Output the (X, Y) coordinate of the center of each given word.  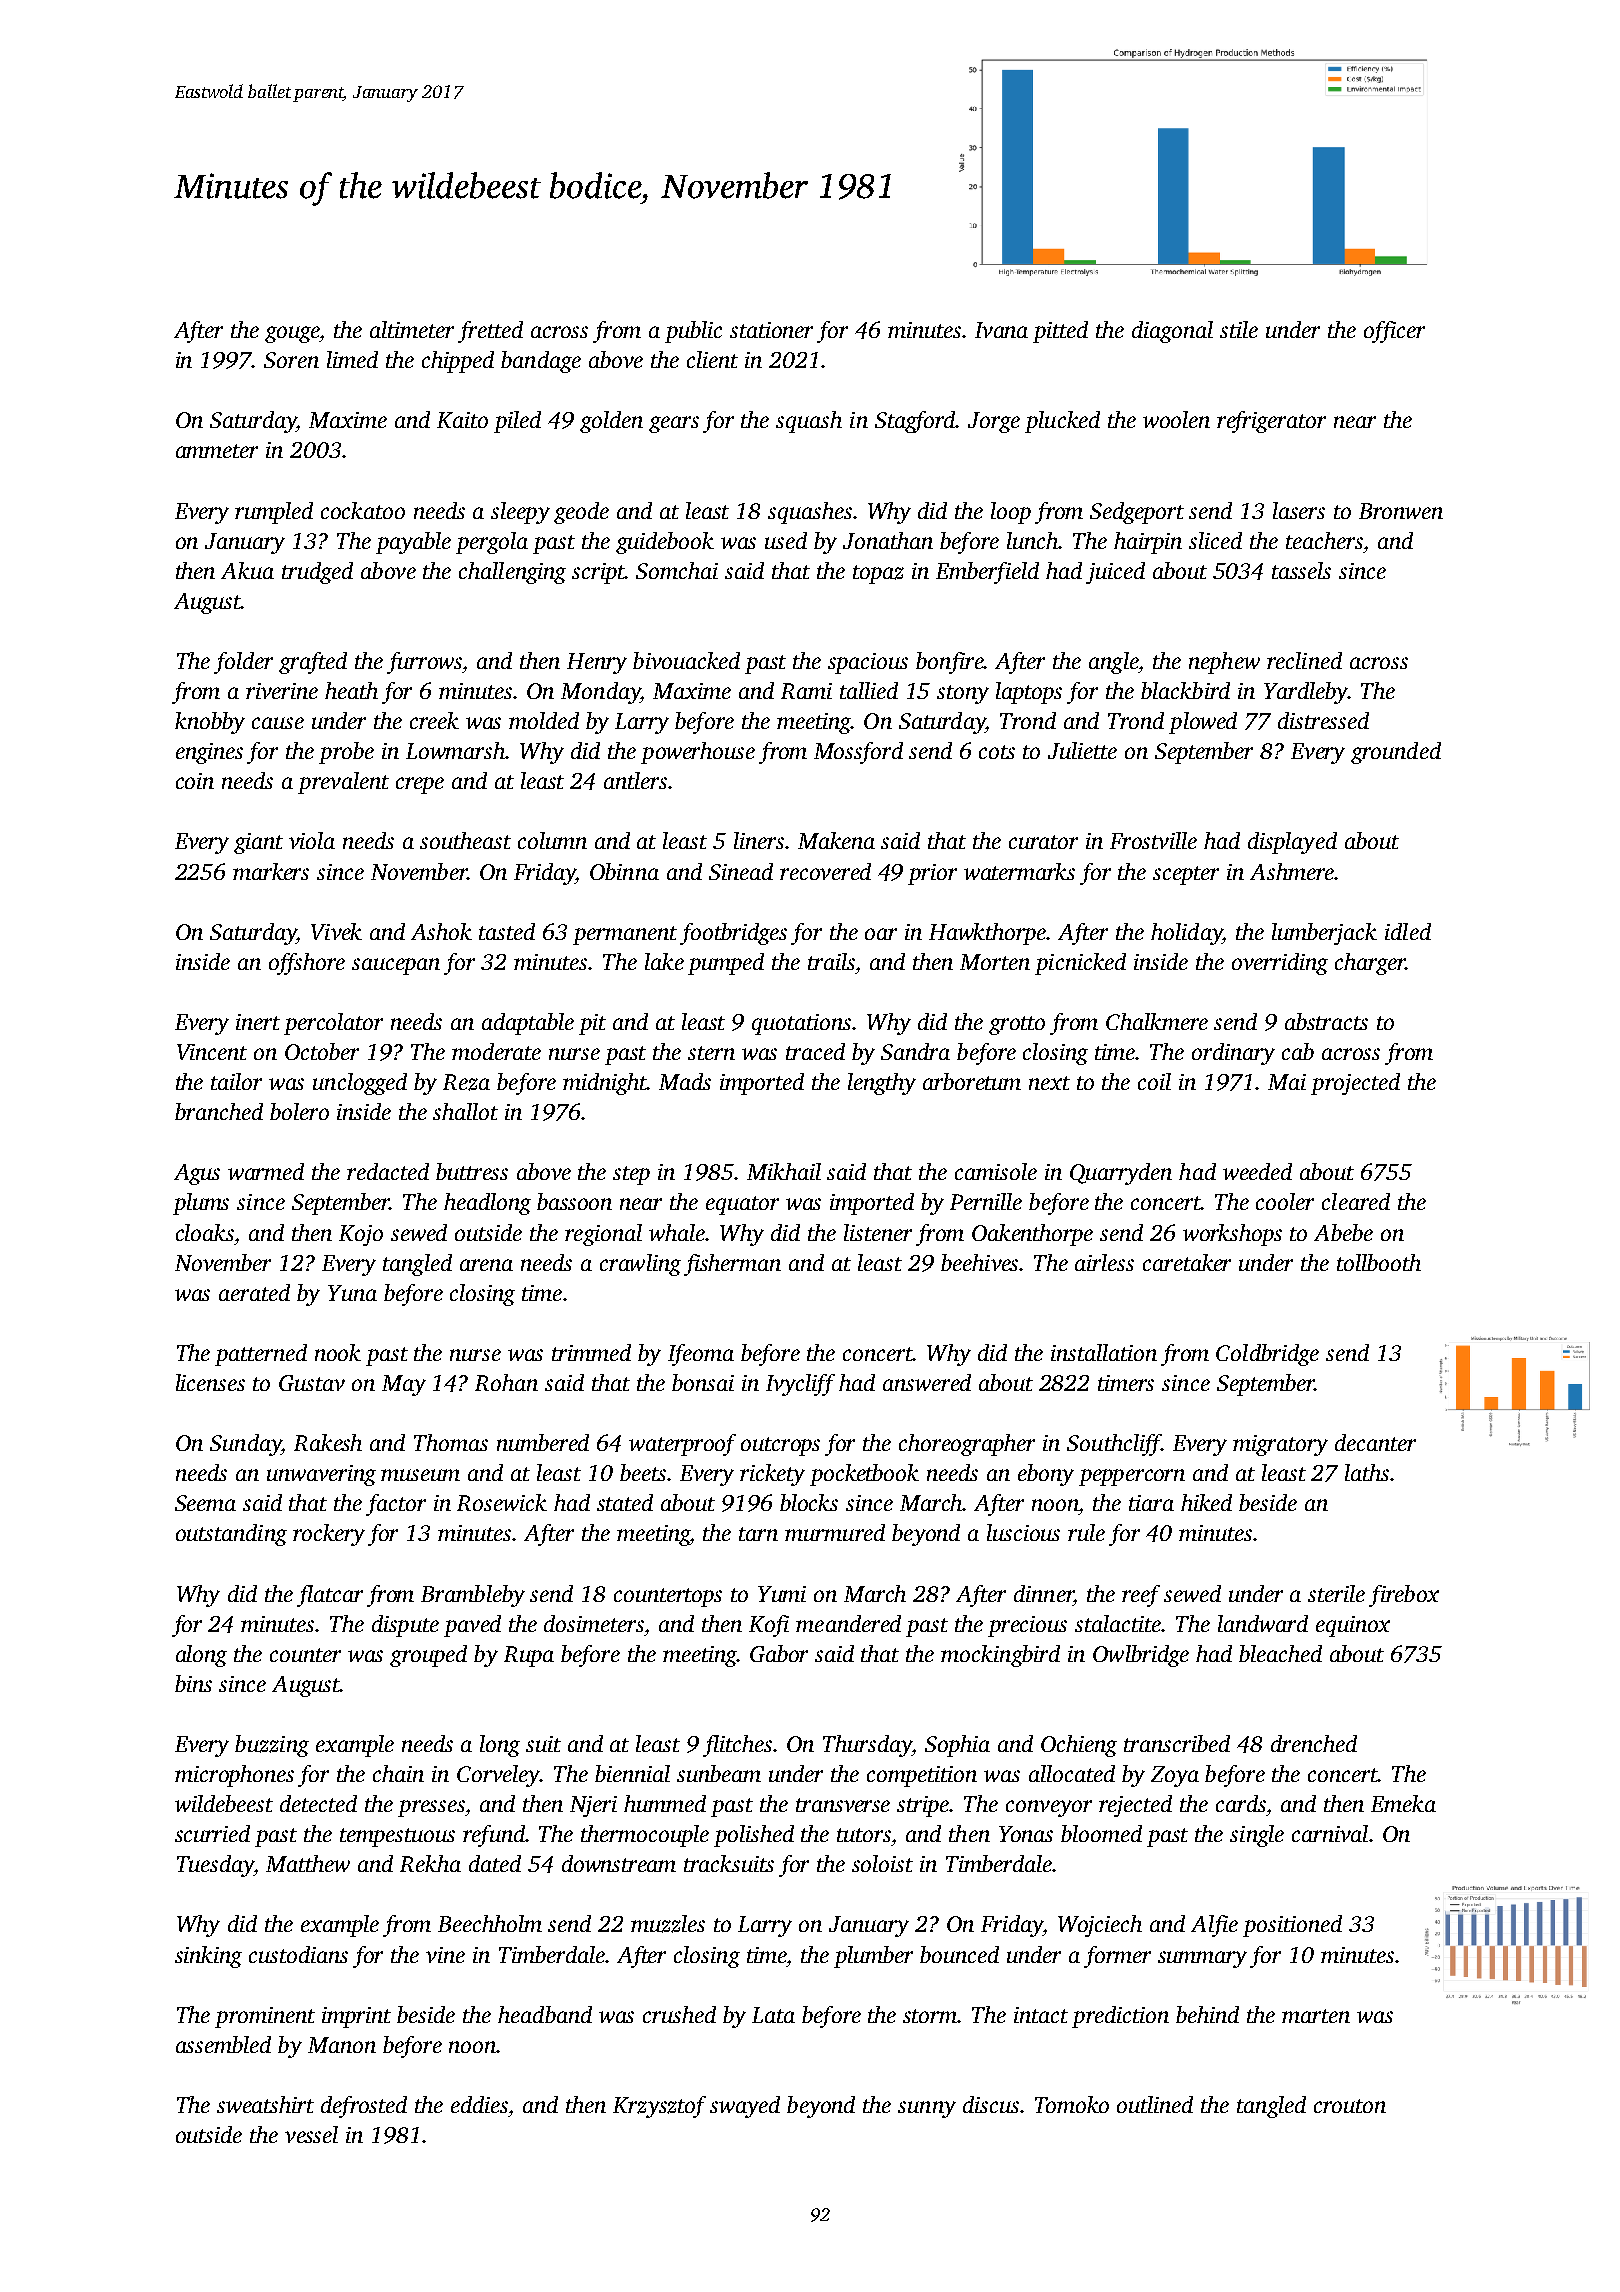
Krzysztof (659, 2107)
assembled (223, 2044)
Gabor (779, 1653)
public (693, 332)
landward (1263, 1623)
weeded (1257, 1171)
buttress (472, 1171)
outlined (1155, 2104)
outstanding (231, 1535)
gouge (292, 334)
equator (742, 1205)
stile (1239, 329)
